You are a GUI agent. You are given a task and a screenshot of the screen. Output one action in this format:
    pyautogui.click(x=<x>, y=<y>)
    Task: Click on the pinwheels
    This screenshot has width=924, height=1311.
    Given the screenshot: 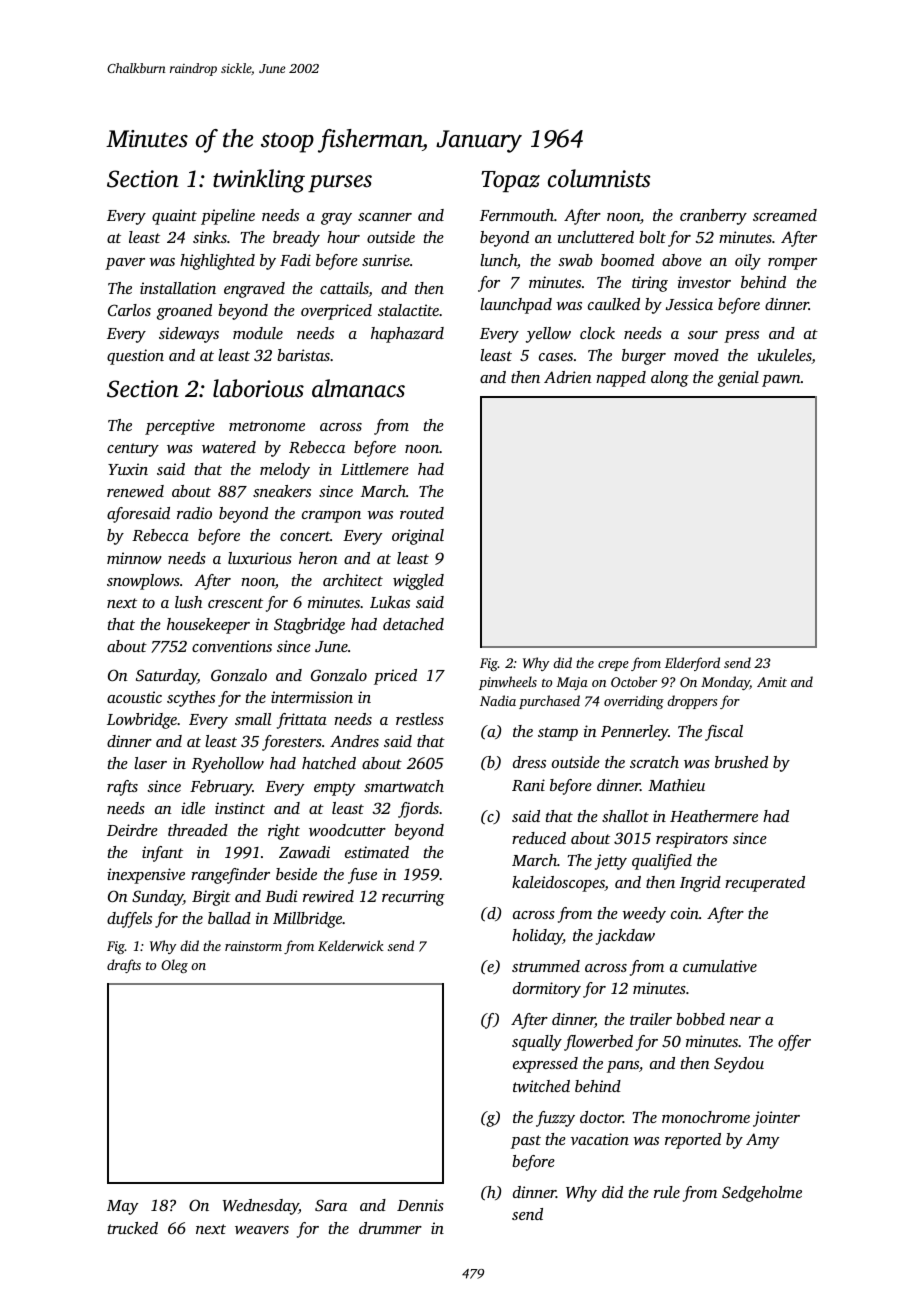 What is the action you would take?
    pyautogui.click(x=508, y=683)
